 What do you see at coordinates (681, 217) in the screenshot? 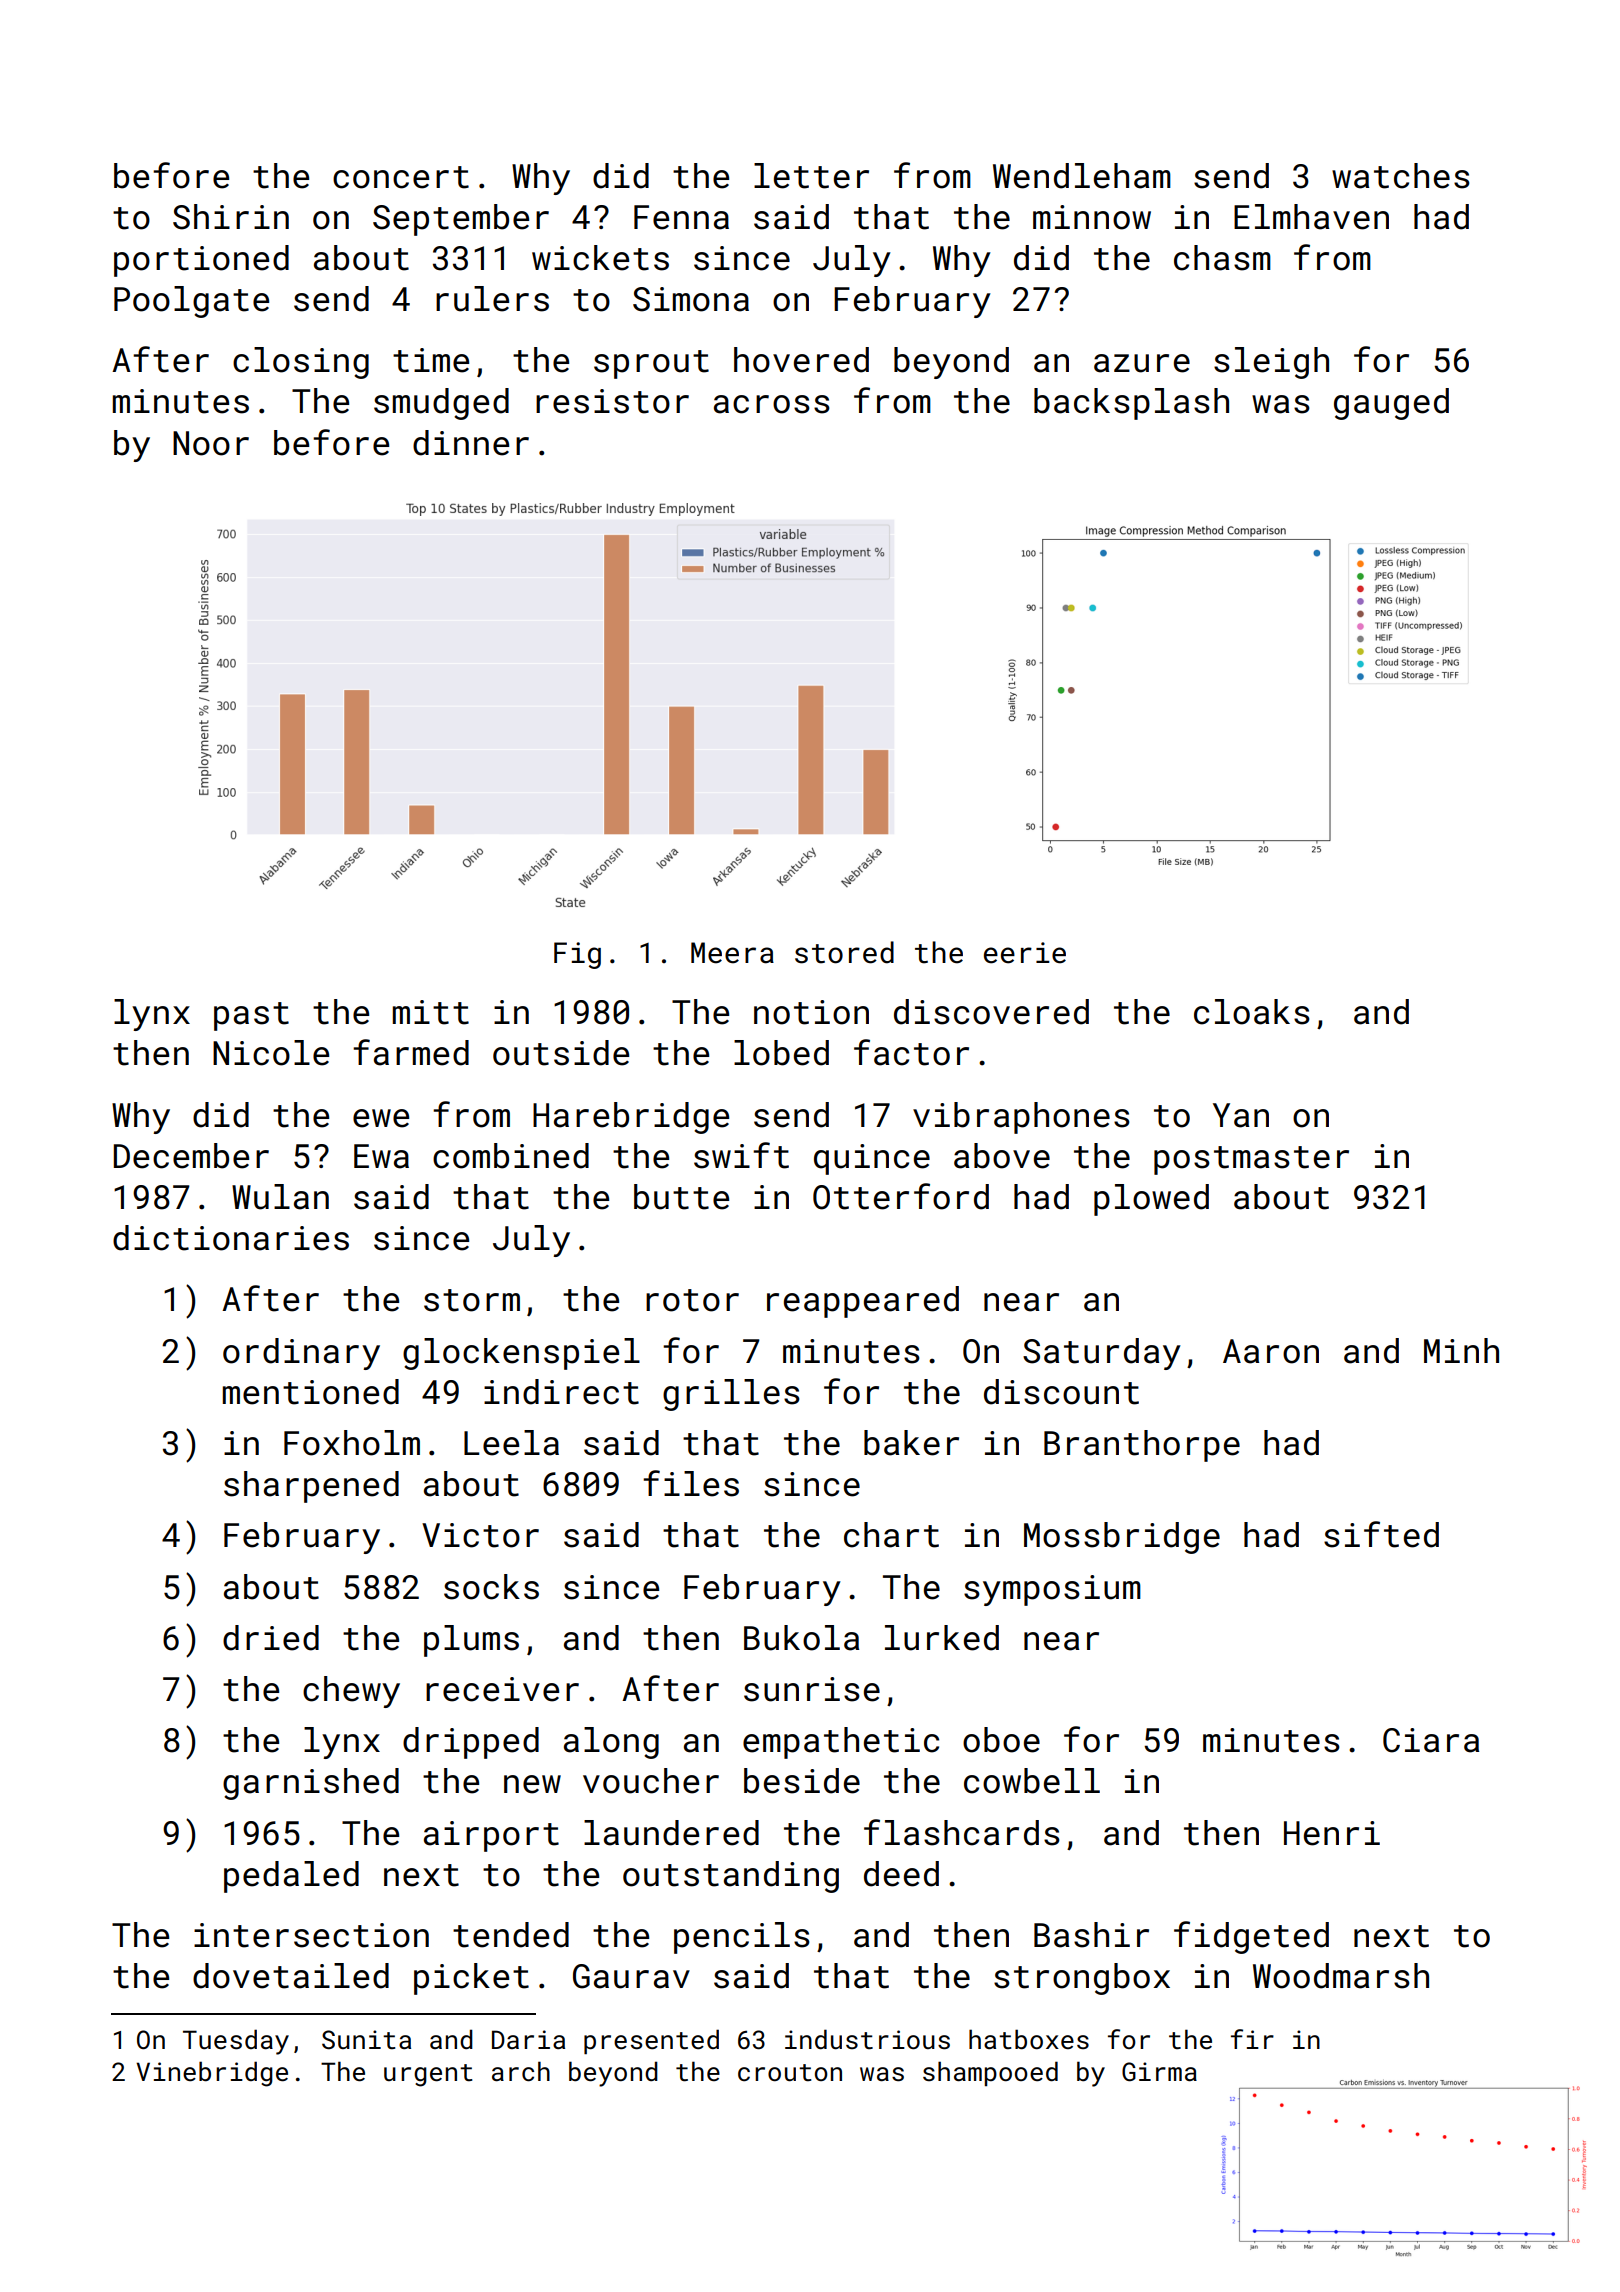
I see `Fenna` at bounding box center [681, 217].
